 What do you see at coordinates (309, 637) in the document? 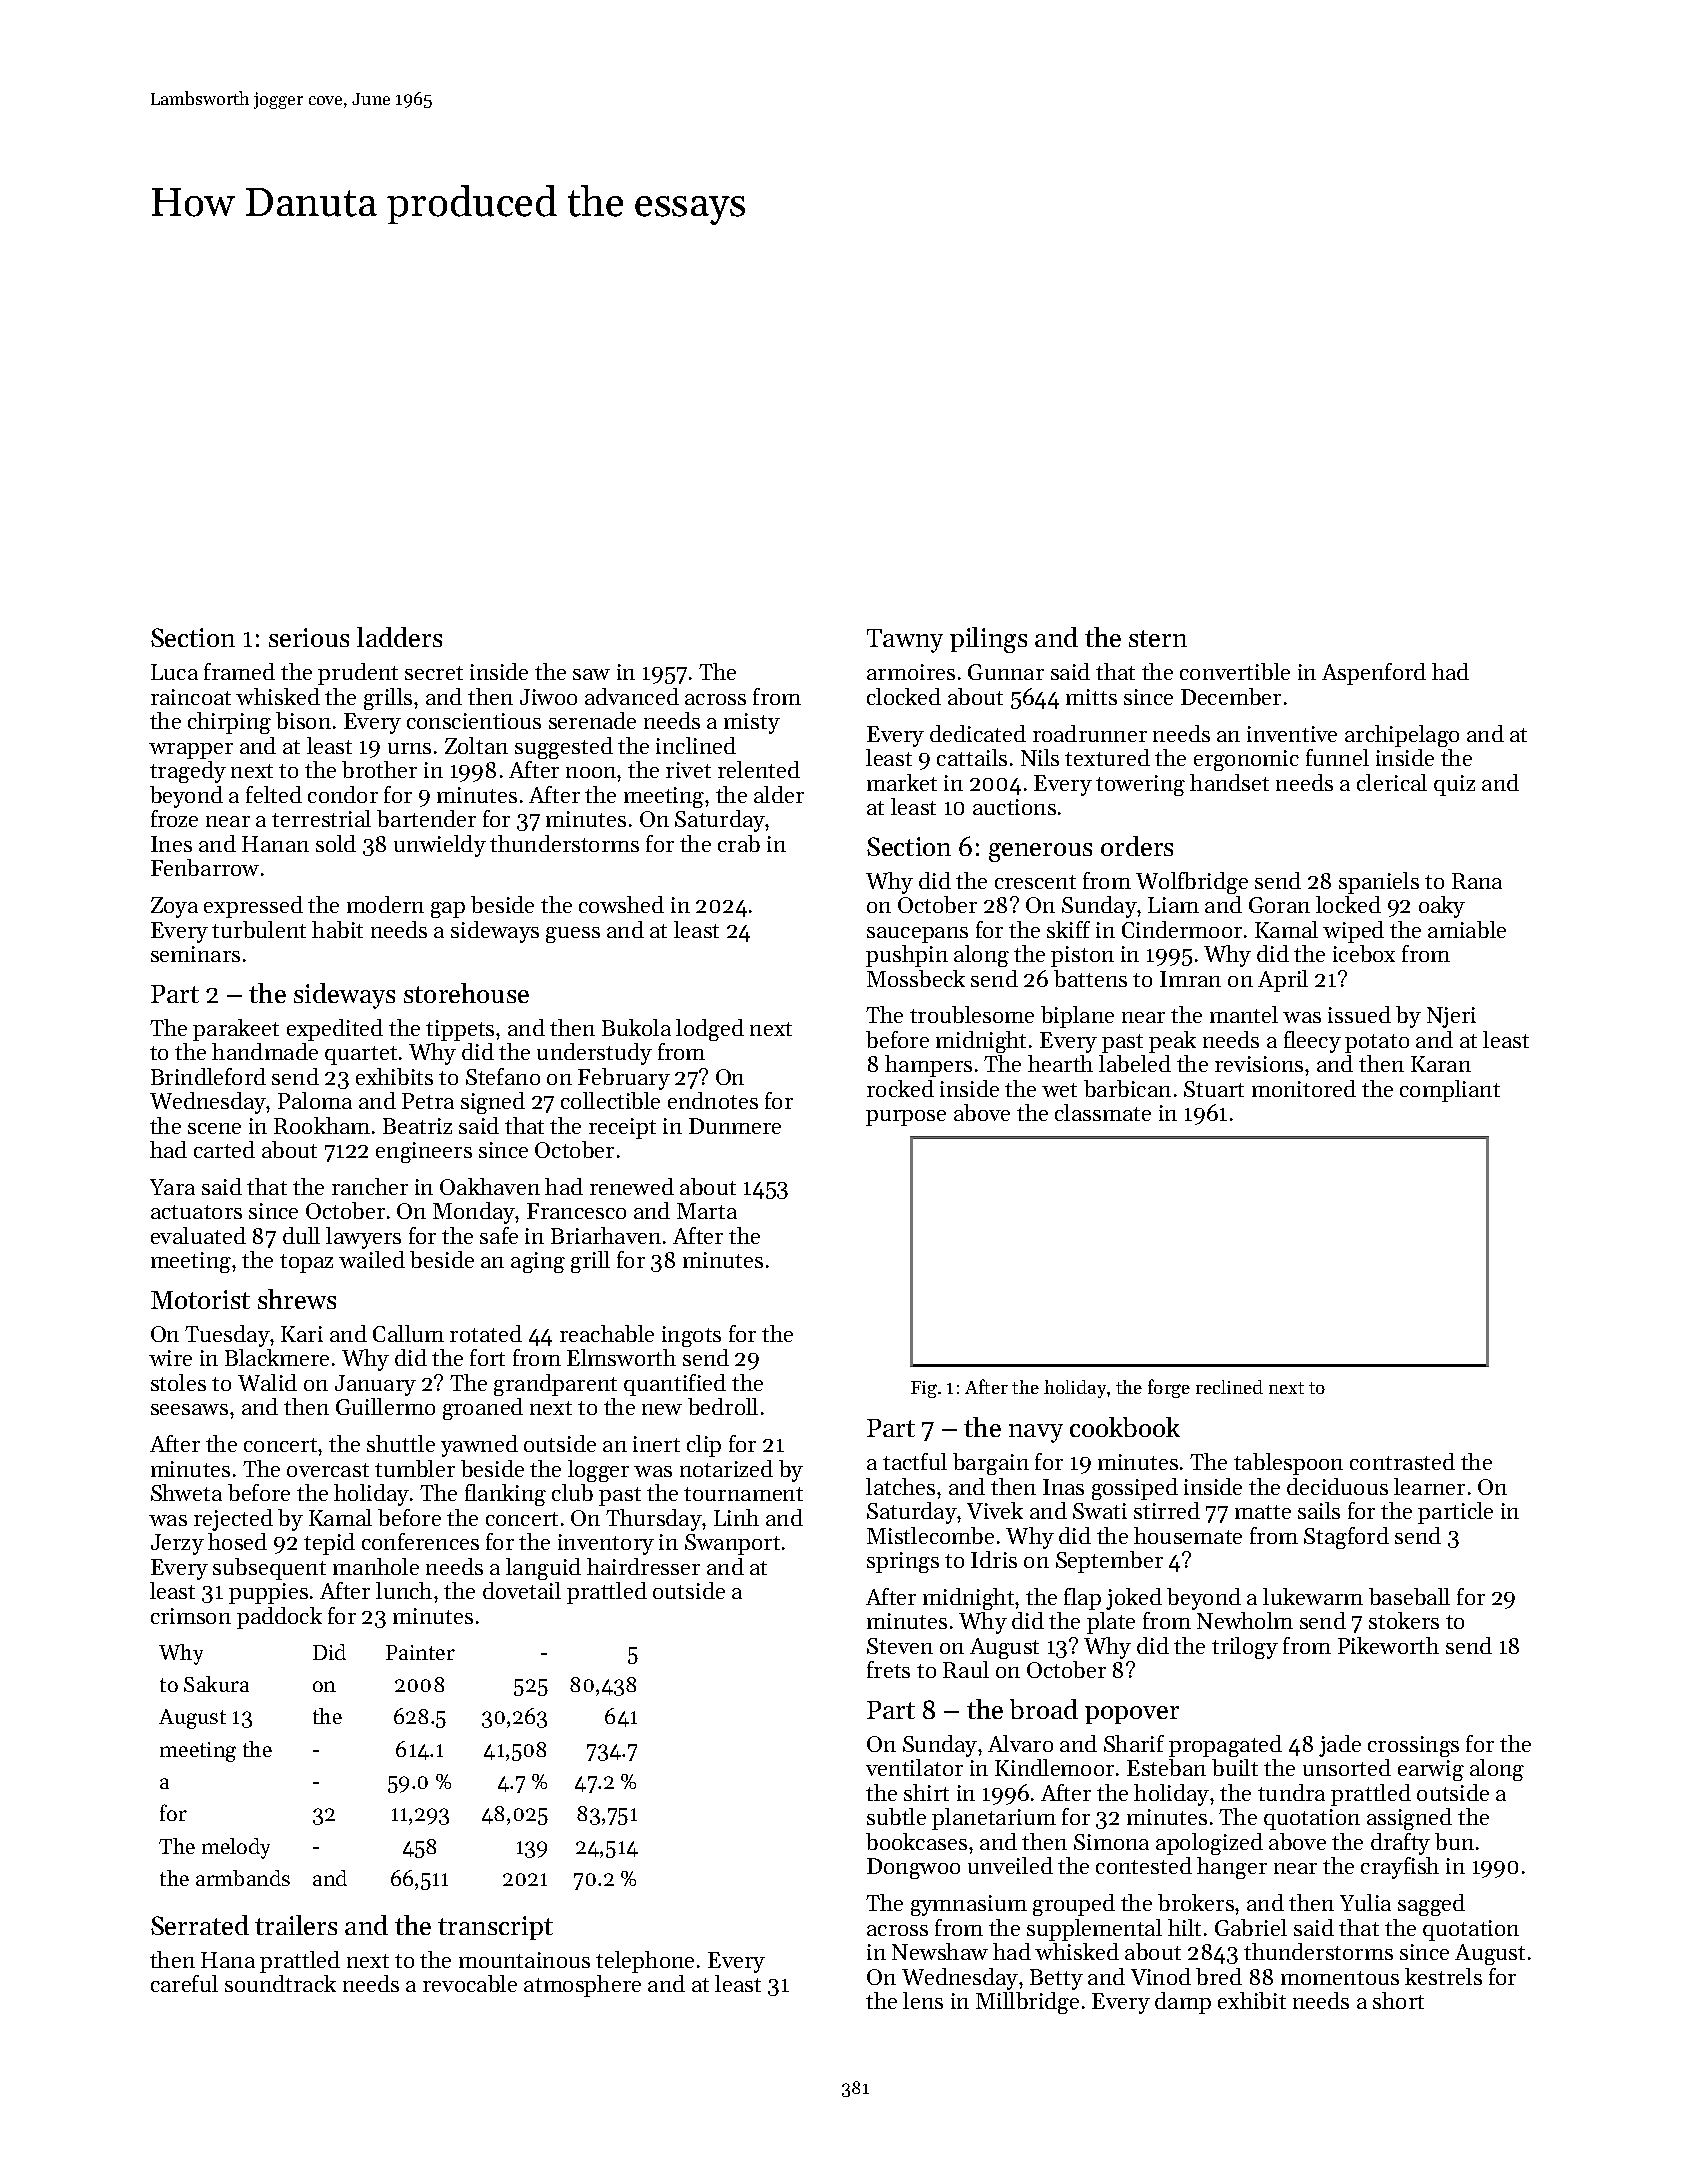
I see `serious` at bounding box center [309, 637].
